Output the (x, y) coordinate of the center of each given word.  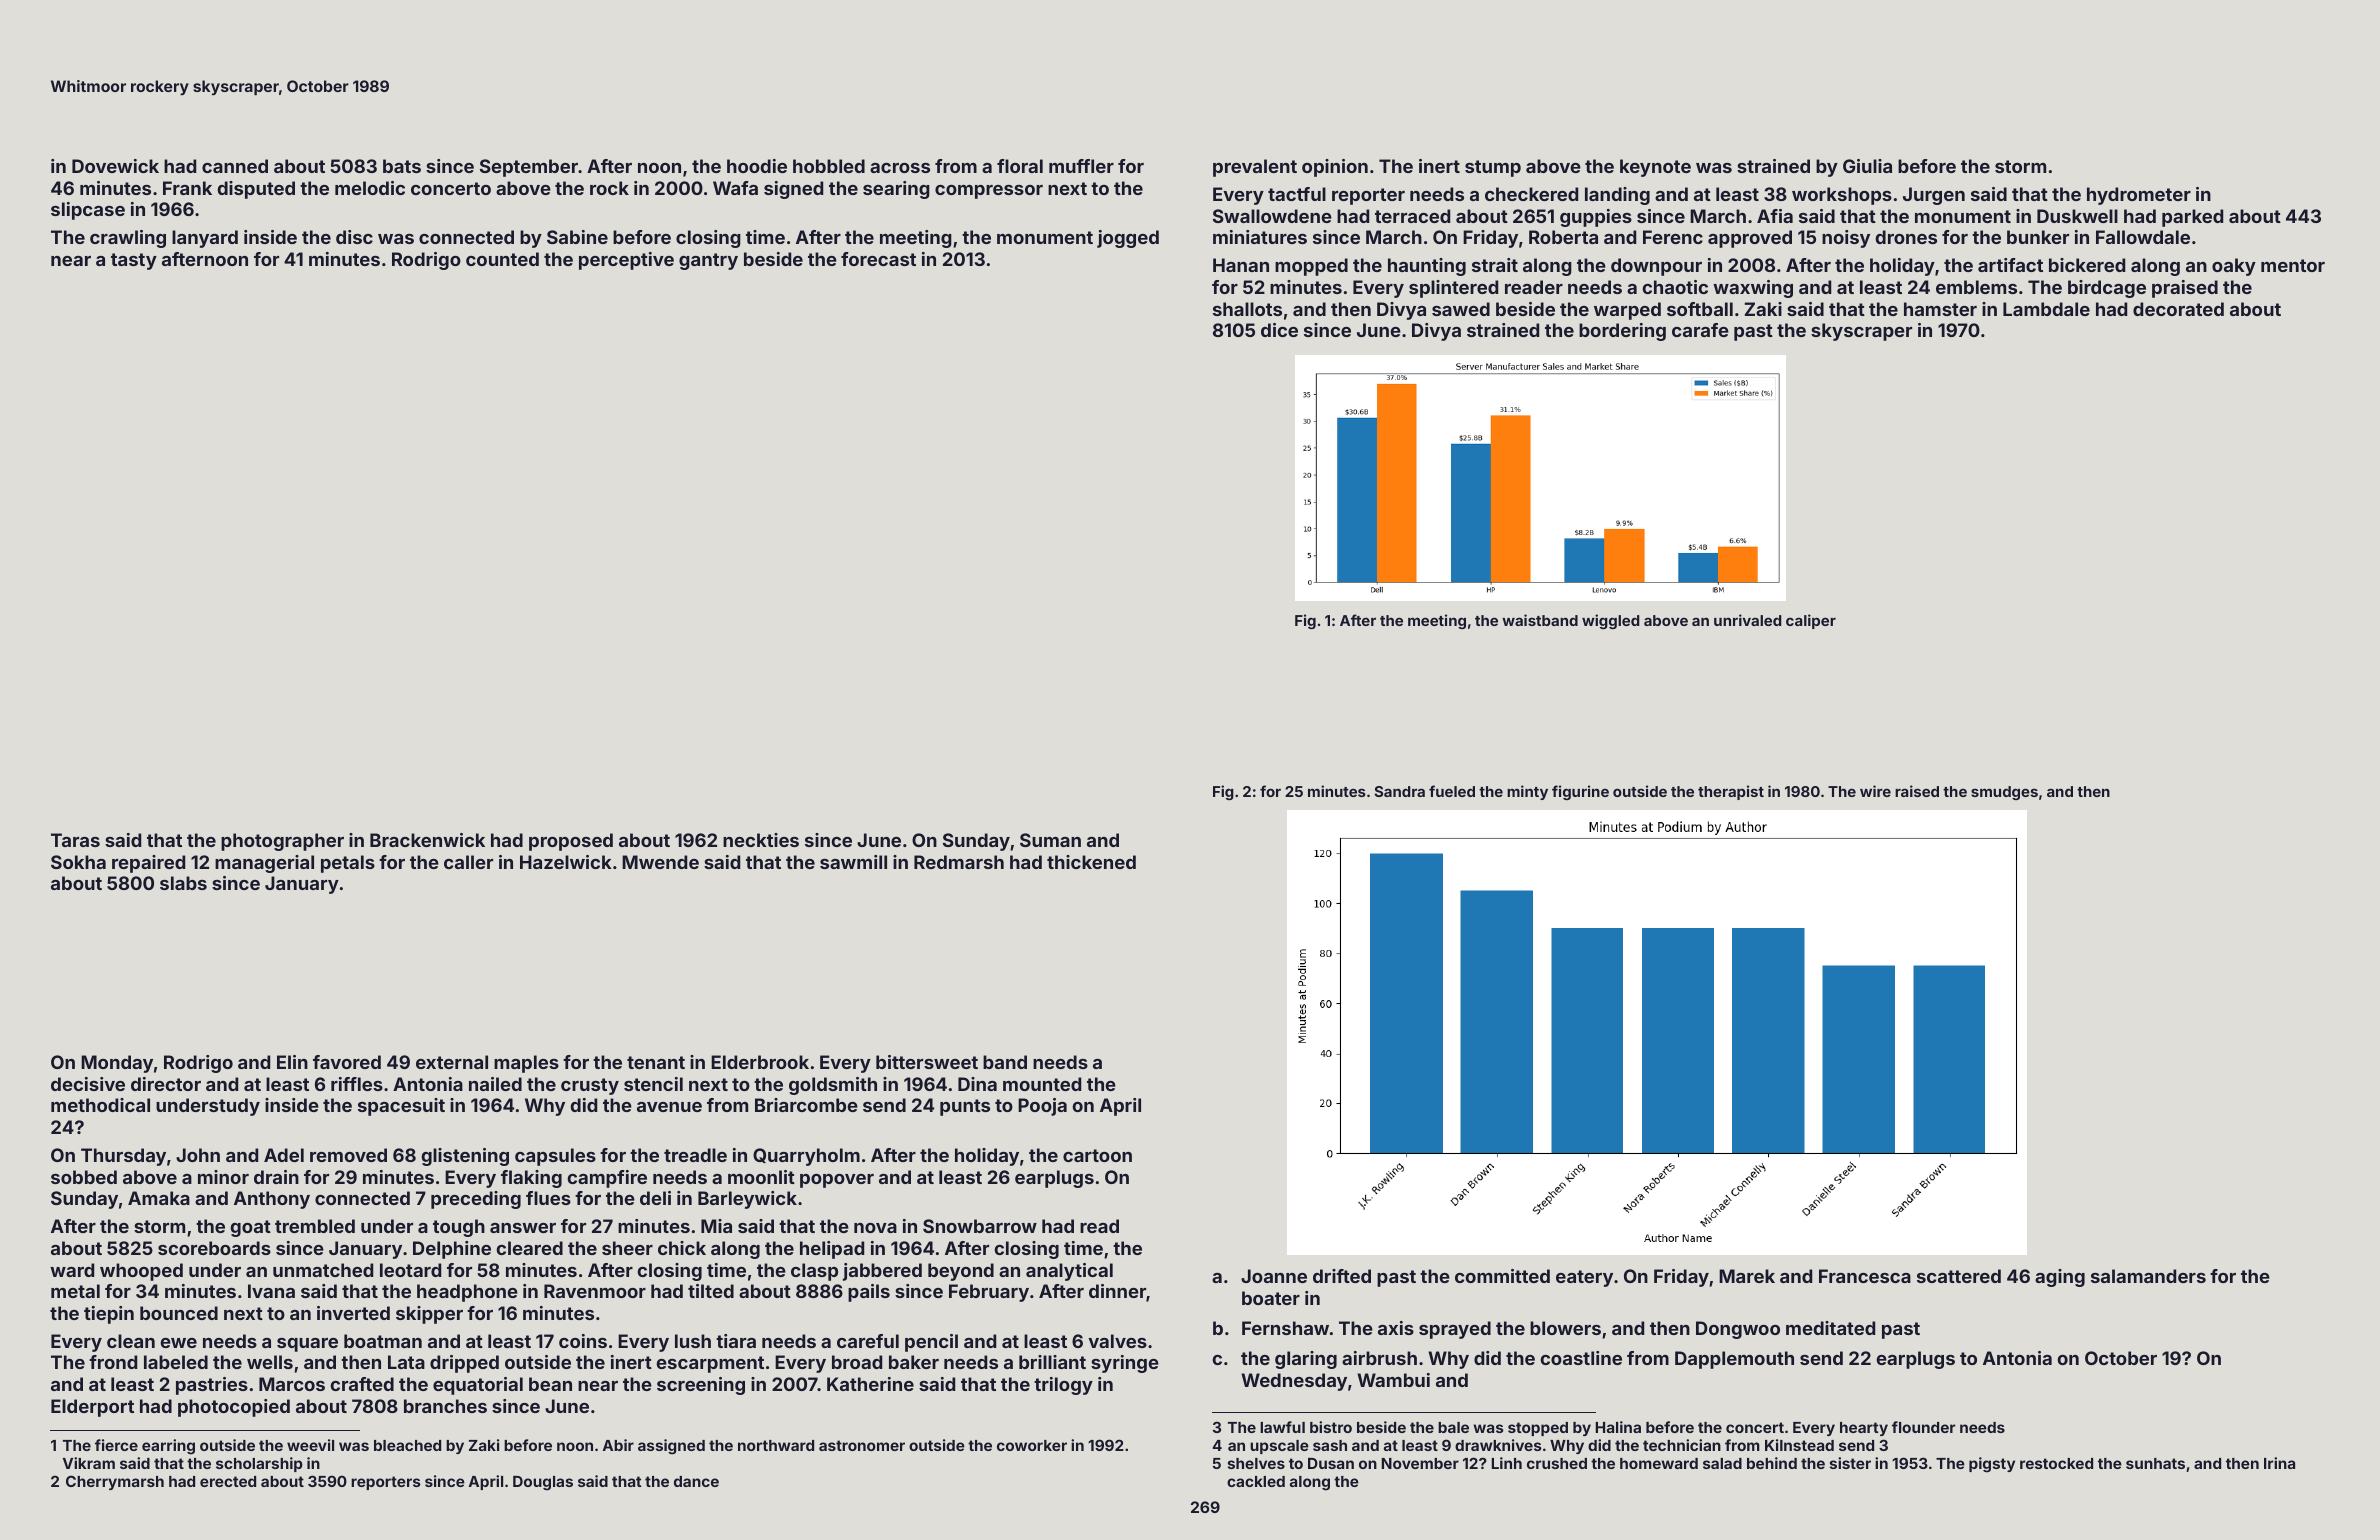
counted (502, 259)
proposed (571, 842)
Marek (1747, 1276)
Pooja (1042, 1107)
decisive (88, 1084)
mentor (2293, 265)
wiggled (1611, 621)
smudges (2004, 793)
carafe (1700, 330)
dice (1279, 330)
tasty (134, 261)
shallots (1247, 309)
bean (550, 1384)
